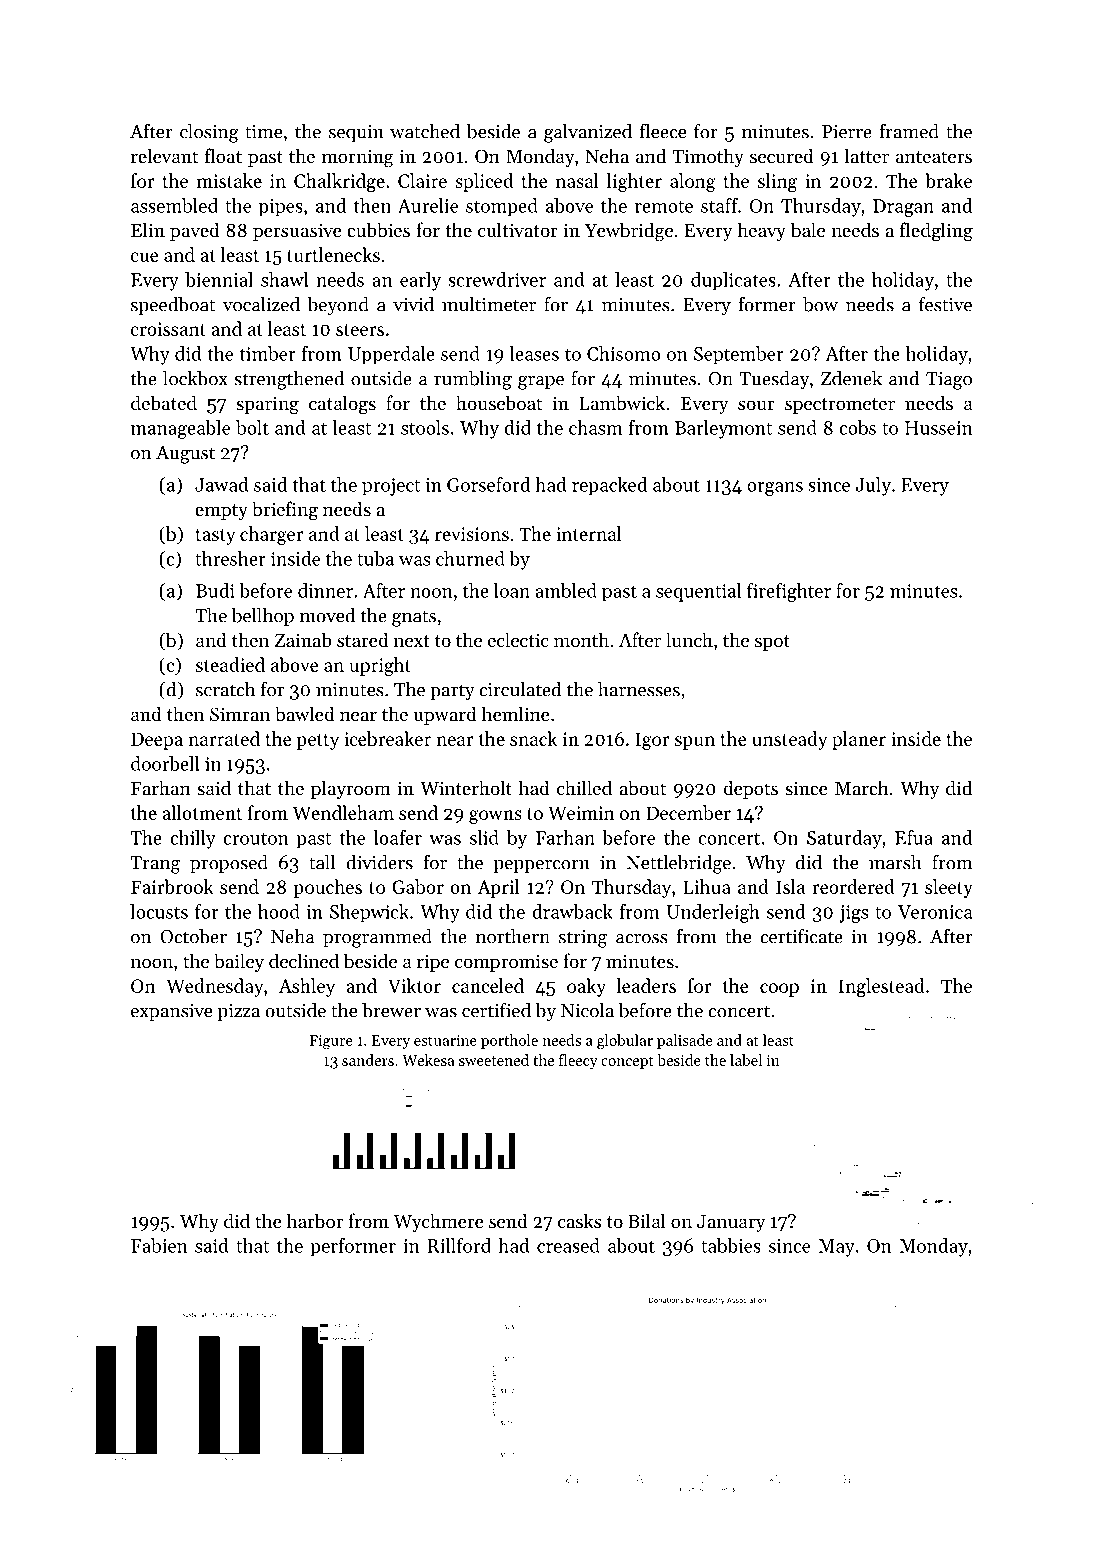 The height and width of the document is (1560, 1103). Describe the element at coordinates (820, 304) in the document. I see `bow` at that location.
